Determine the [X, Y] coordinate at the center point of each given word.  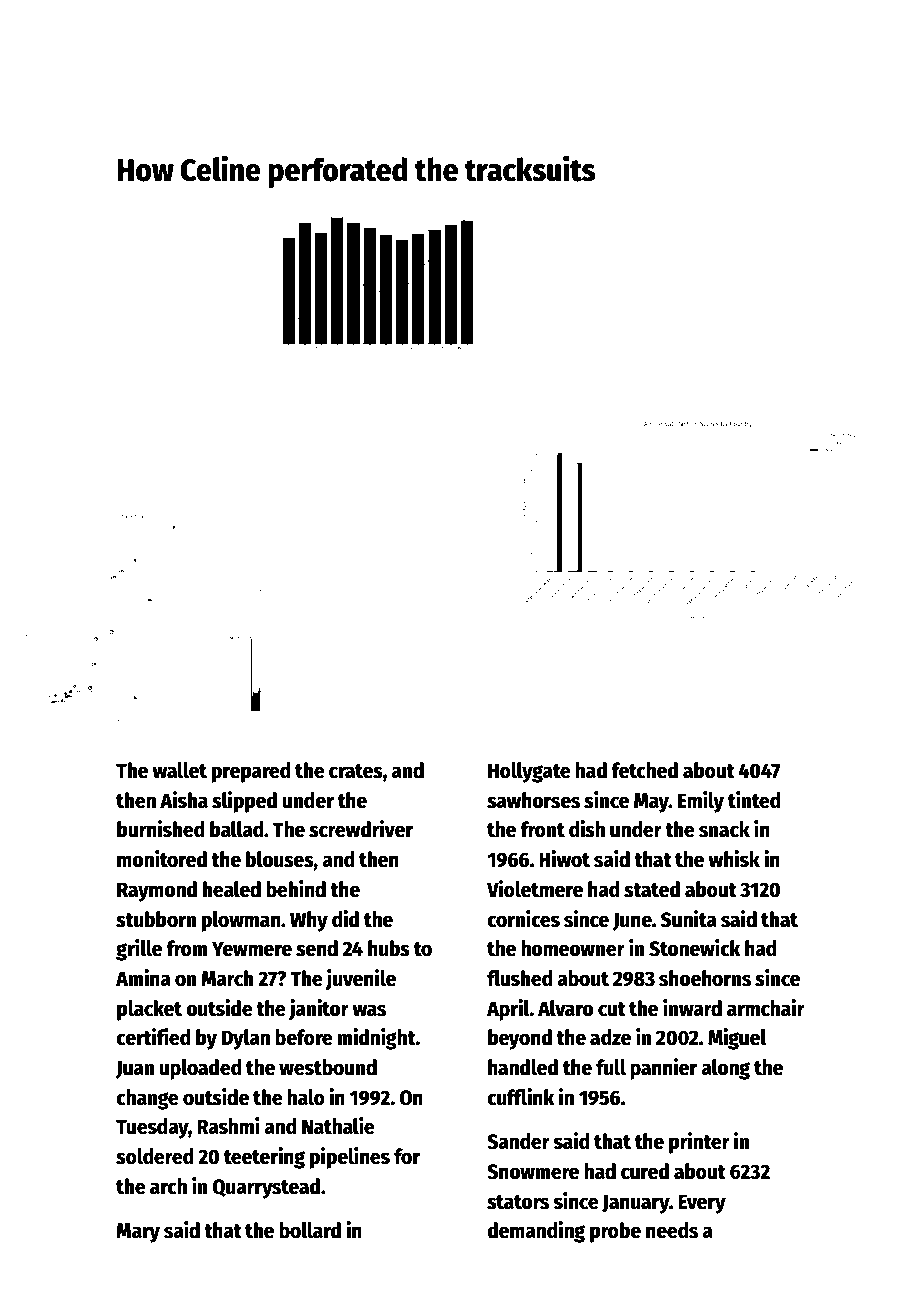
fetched [644, 770]
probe [615, 1232]
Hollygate [529, 772]
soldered [155, 1156]
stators [518, 1202]
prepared [251, 772]
